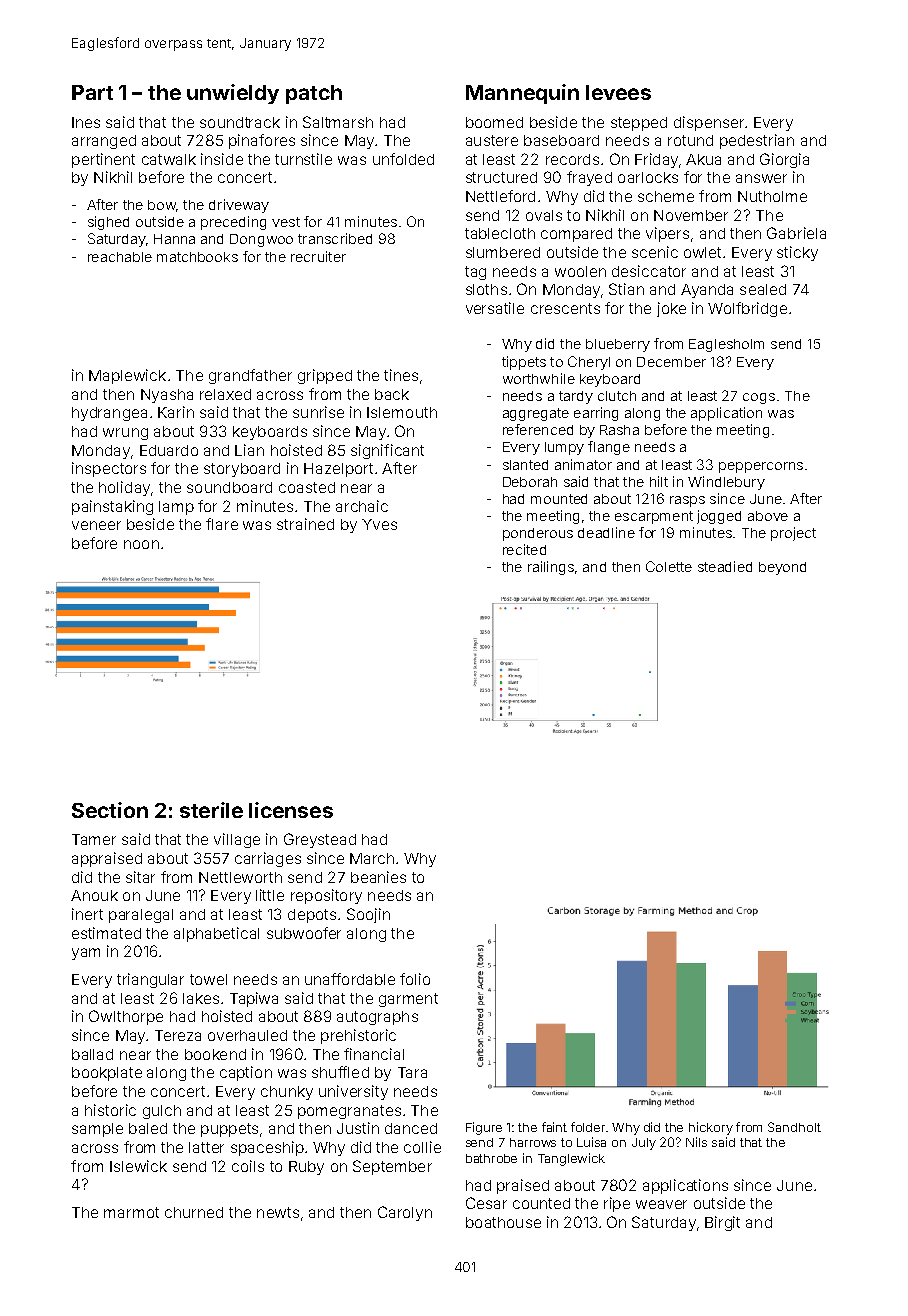 The height and width of the document is (1316, 908). I want to click on steadied, so click(725, 566).
